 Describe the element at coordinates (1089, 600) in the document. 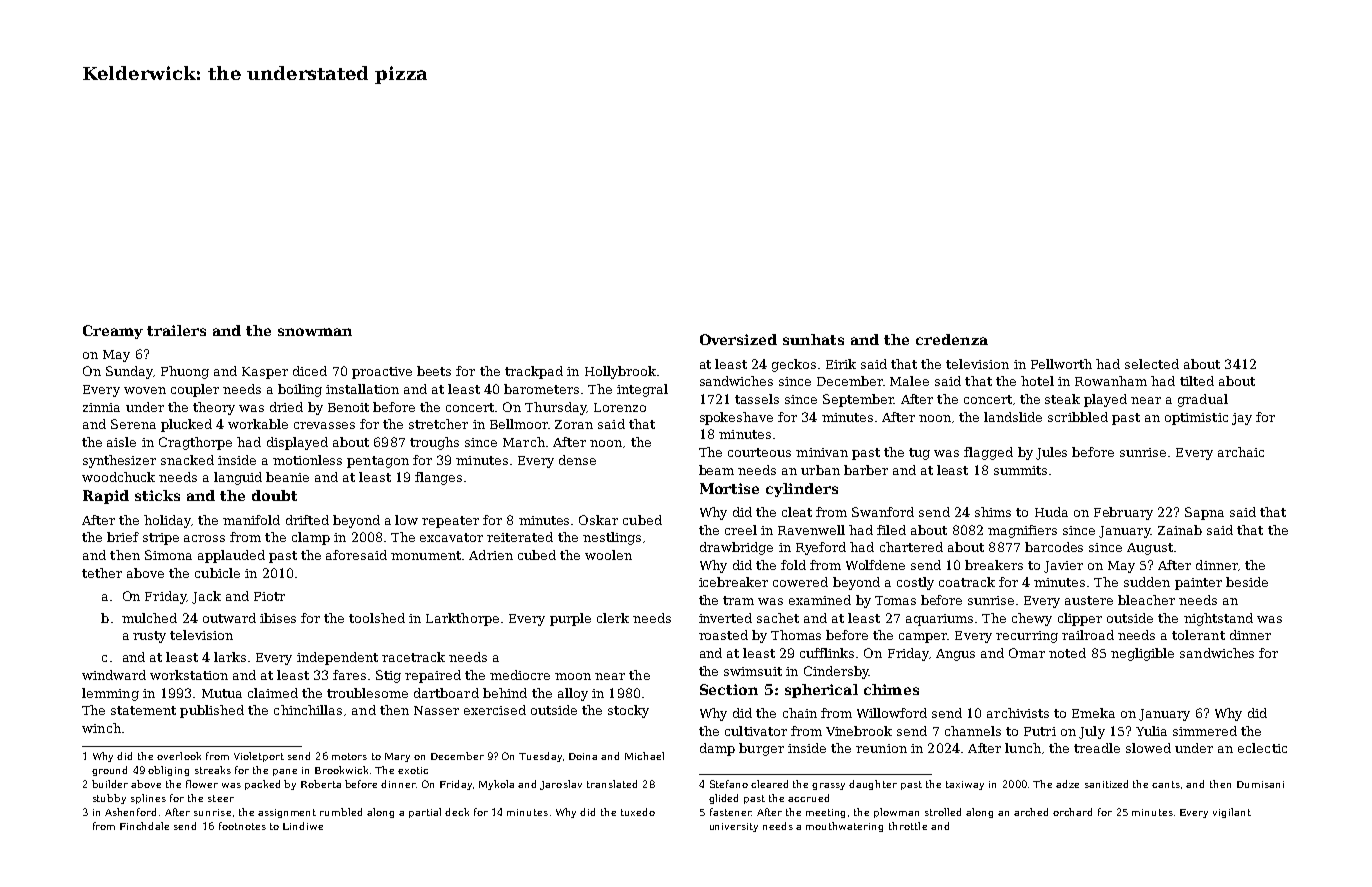

I see `austere` at that location.
